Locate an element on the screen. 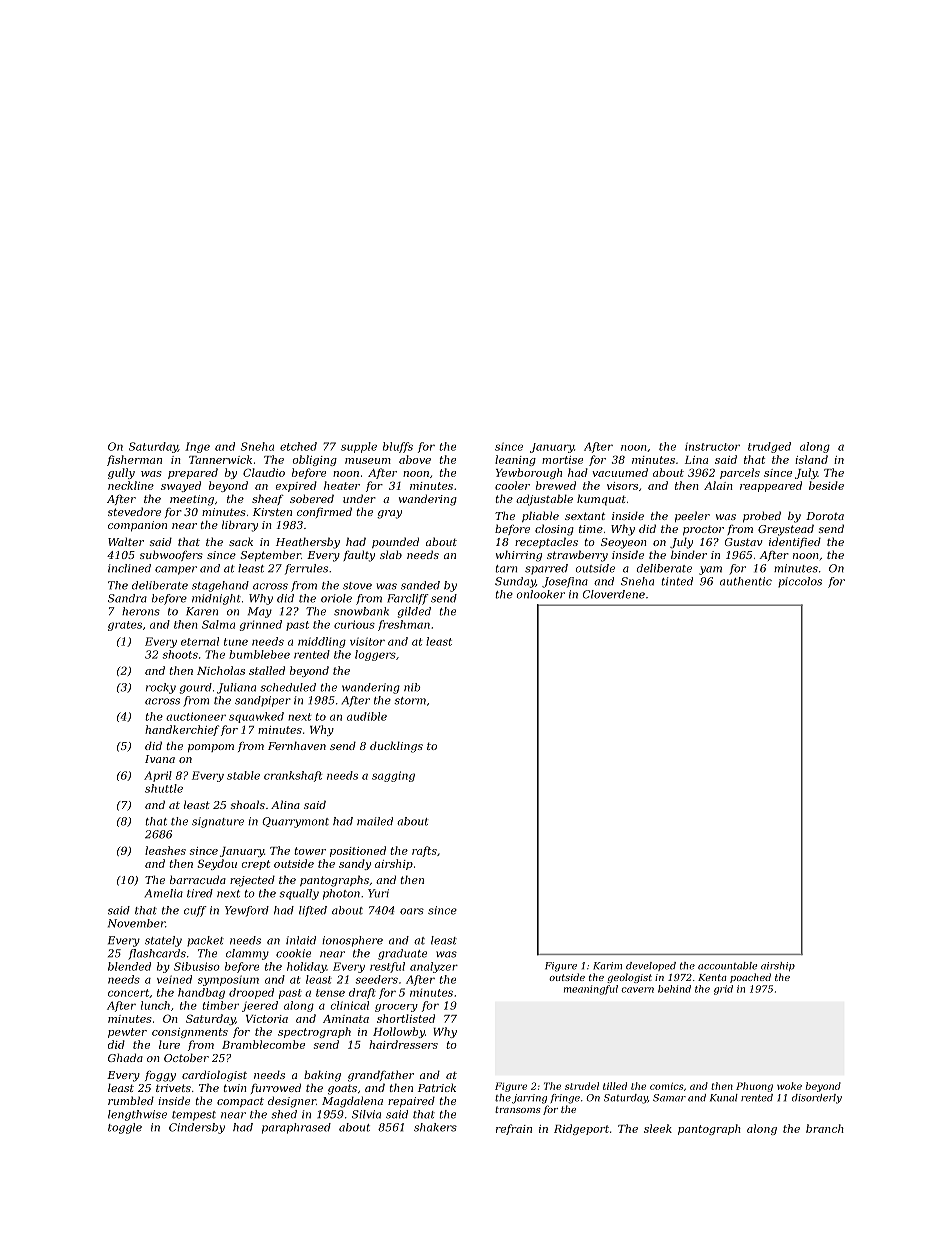 This screenshot has height=1233, width=952. ducklings is located at coordinates (396, 747).
